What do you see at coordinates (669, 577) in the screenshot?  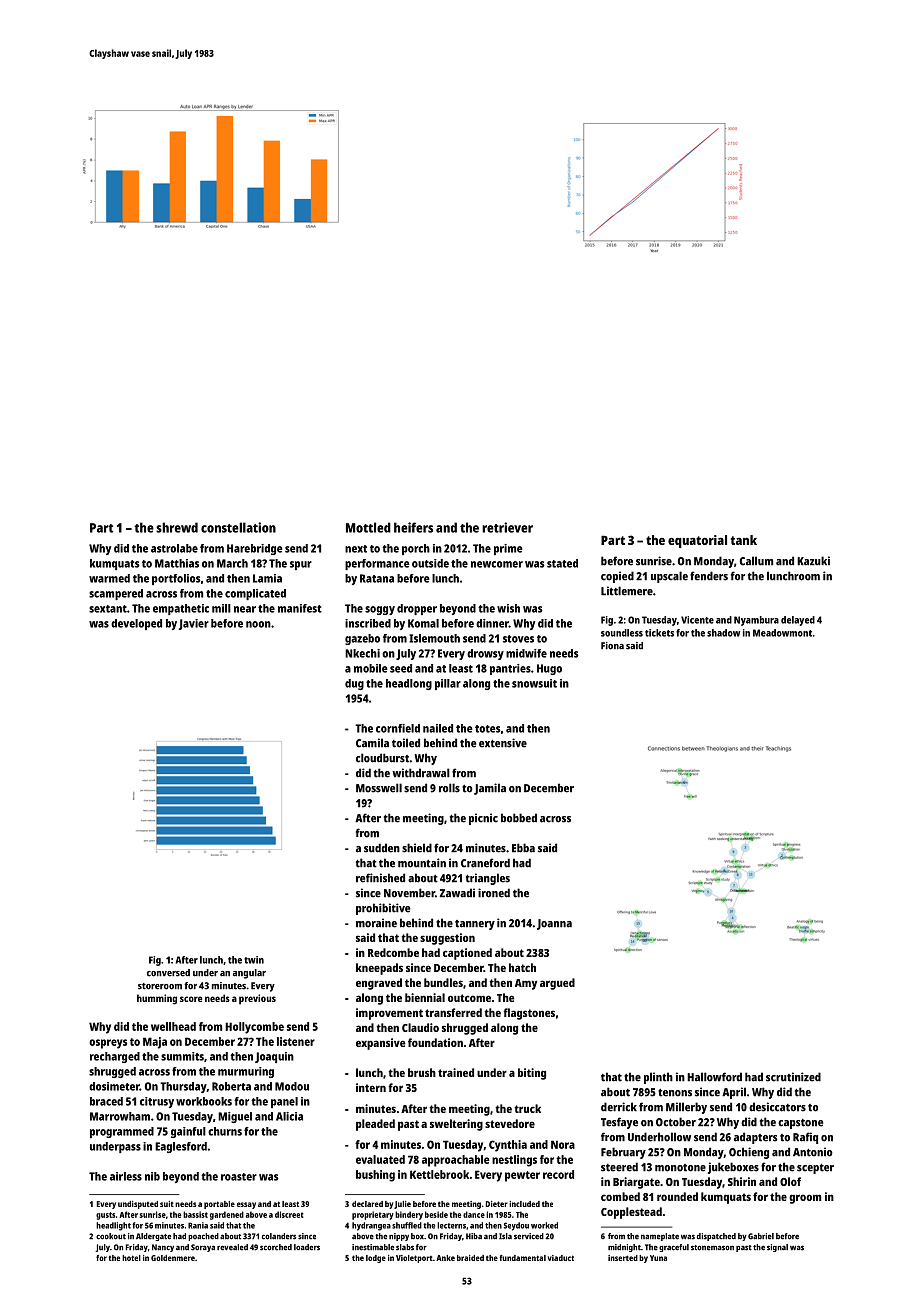 I see `upscale` at bounding box center [669, 577].
